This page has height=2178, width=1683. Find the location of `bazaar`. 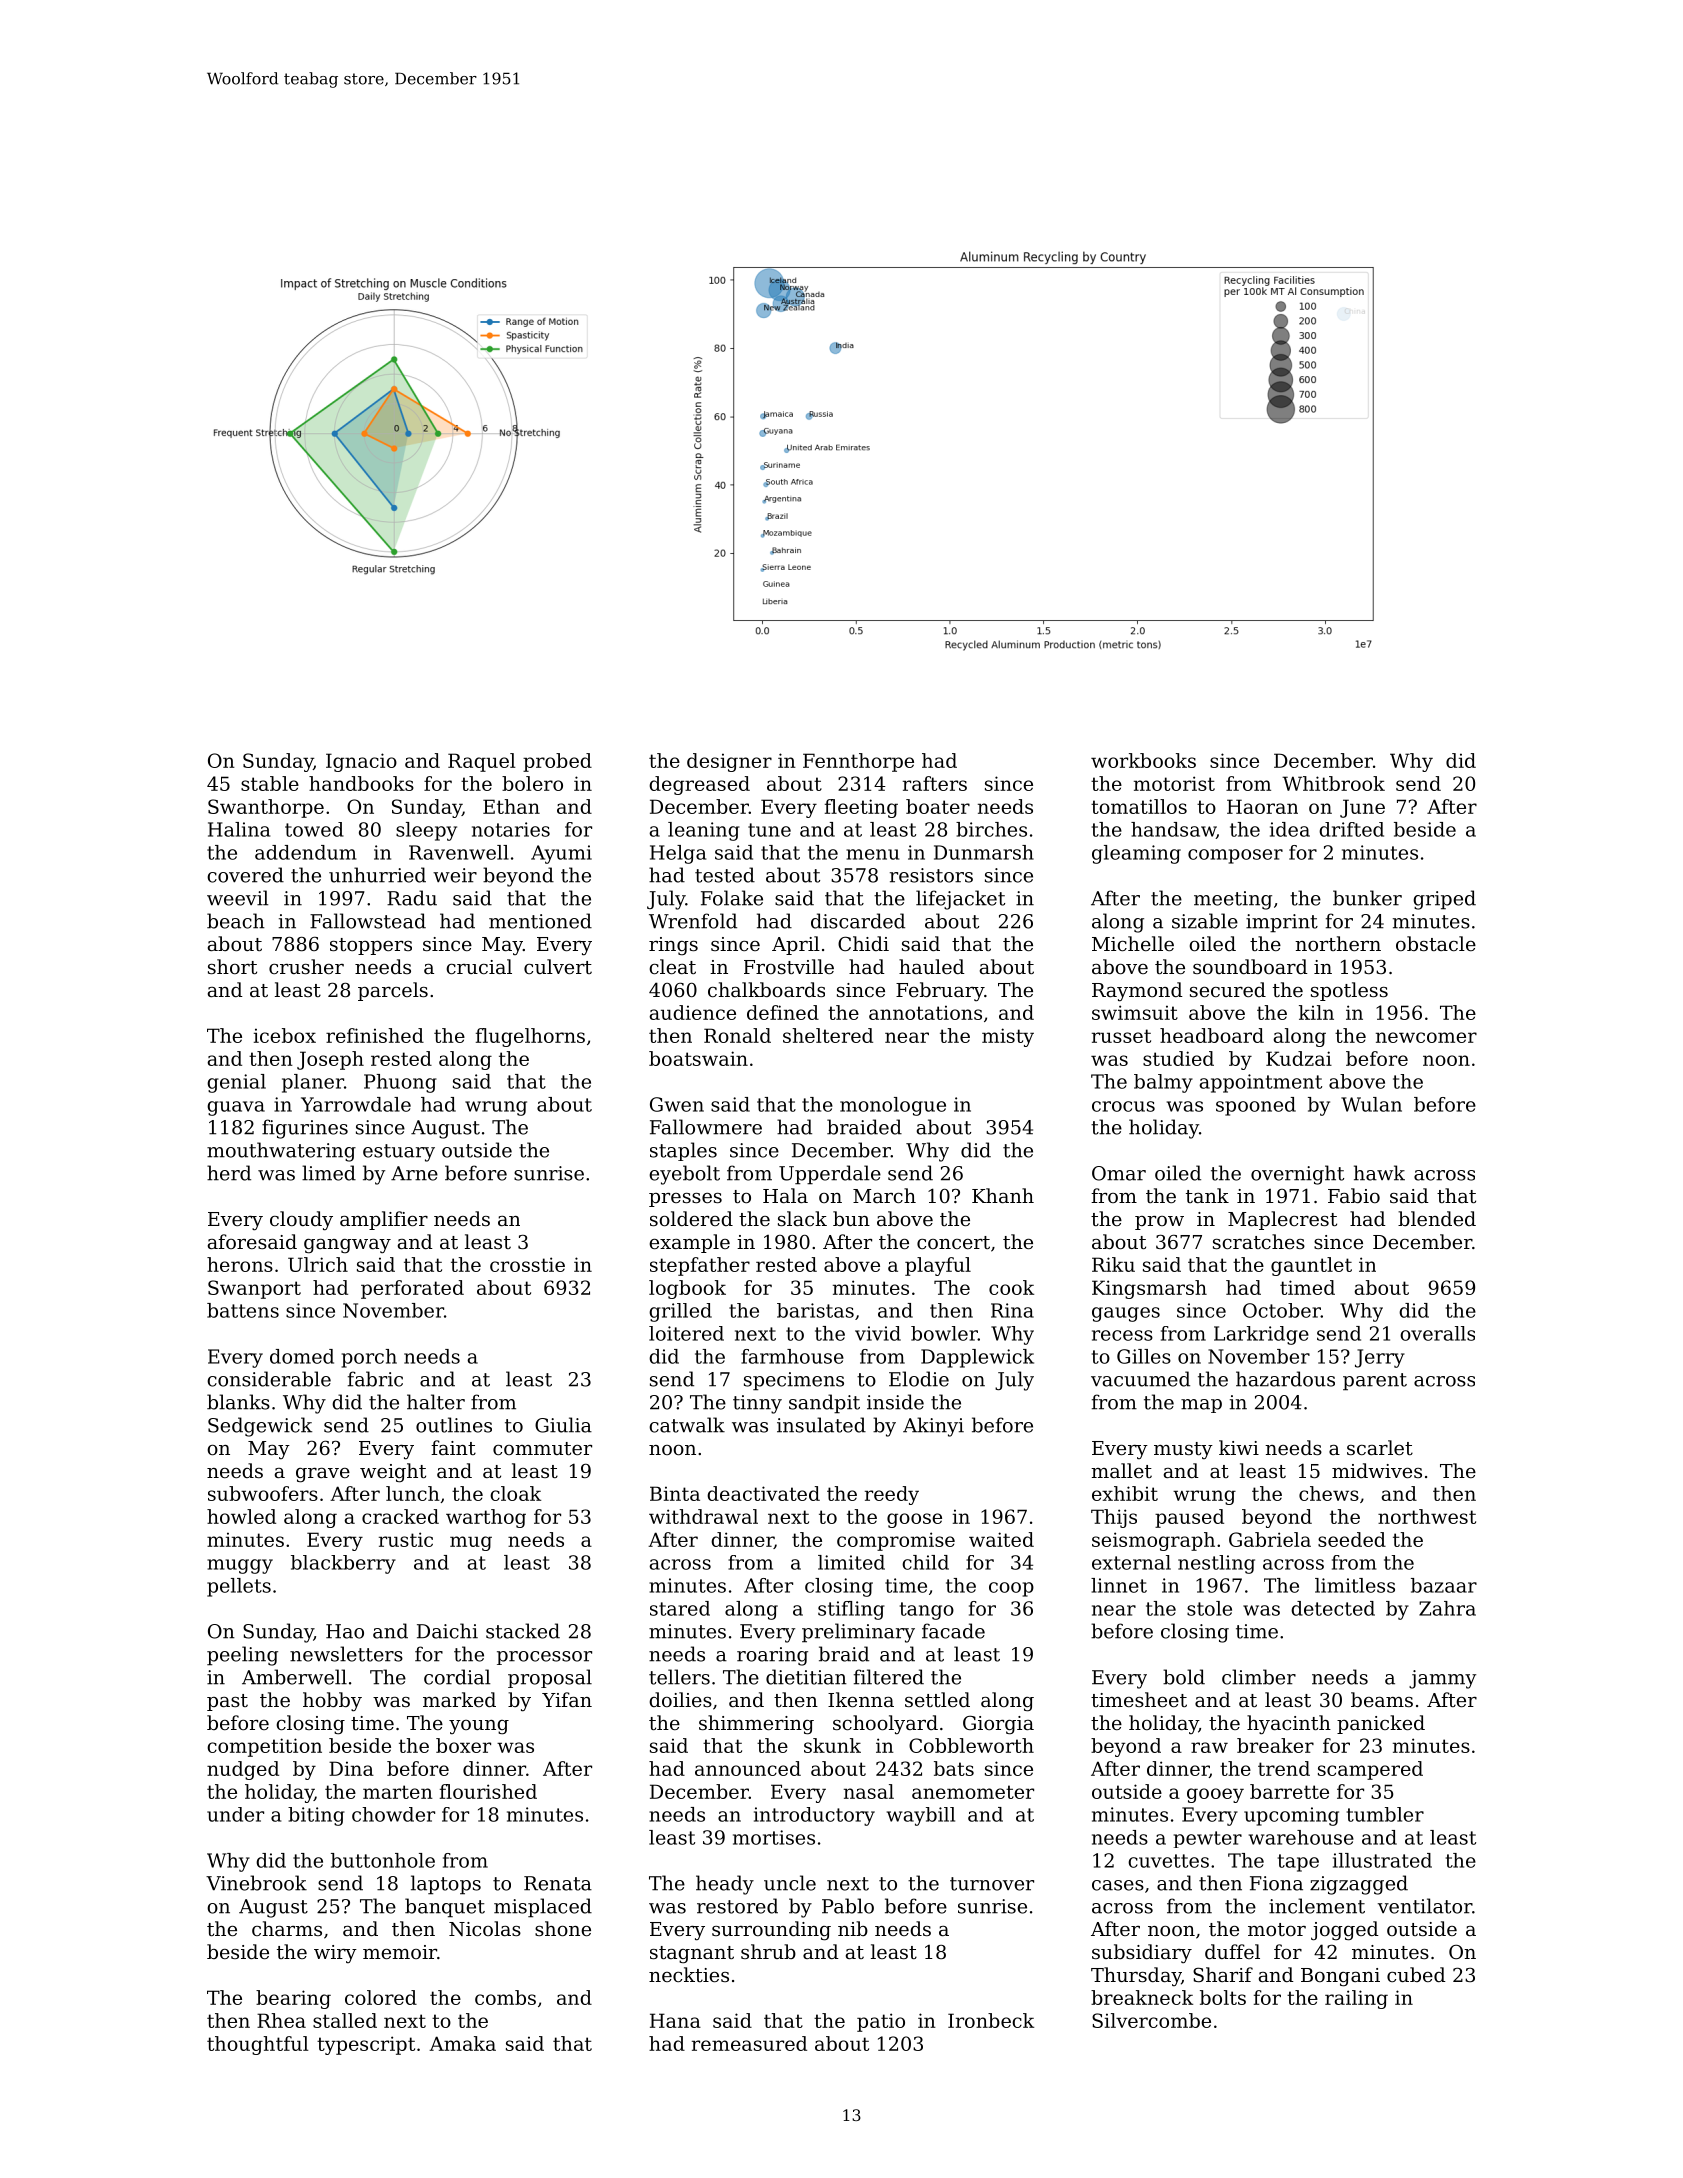

bazaar is located at coordinates (1444, 1585).
